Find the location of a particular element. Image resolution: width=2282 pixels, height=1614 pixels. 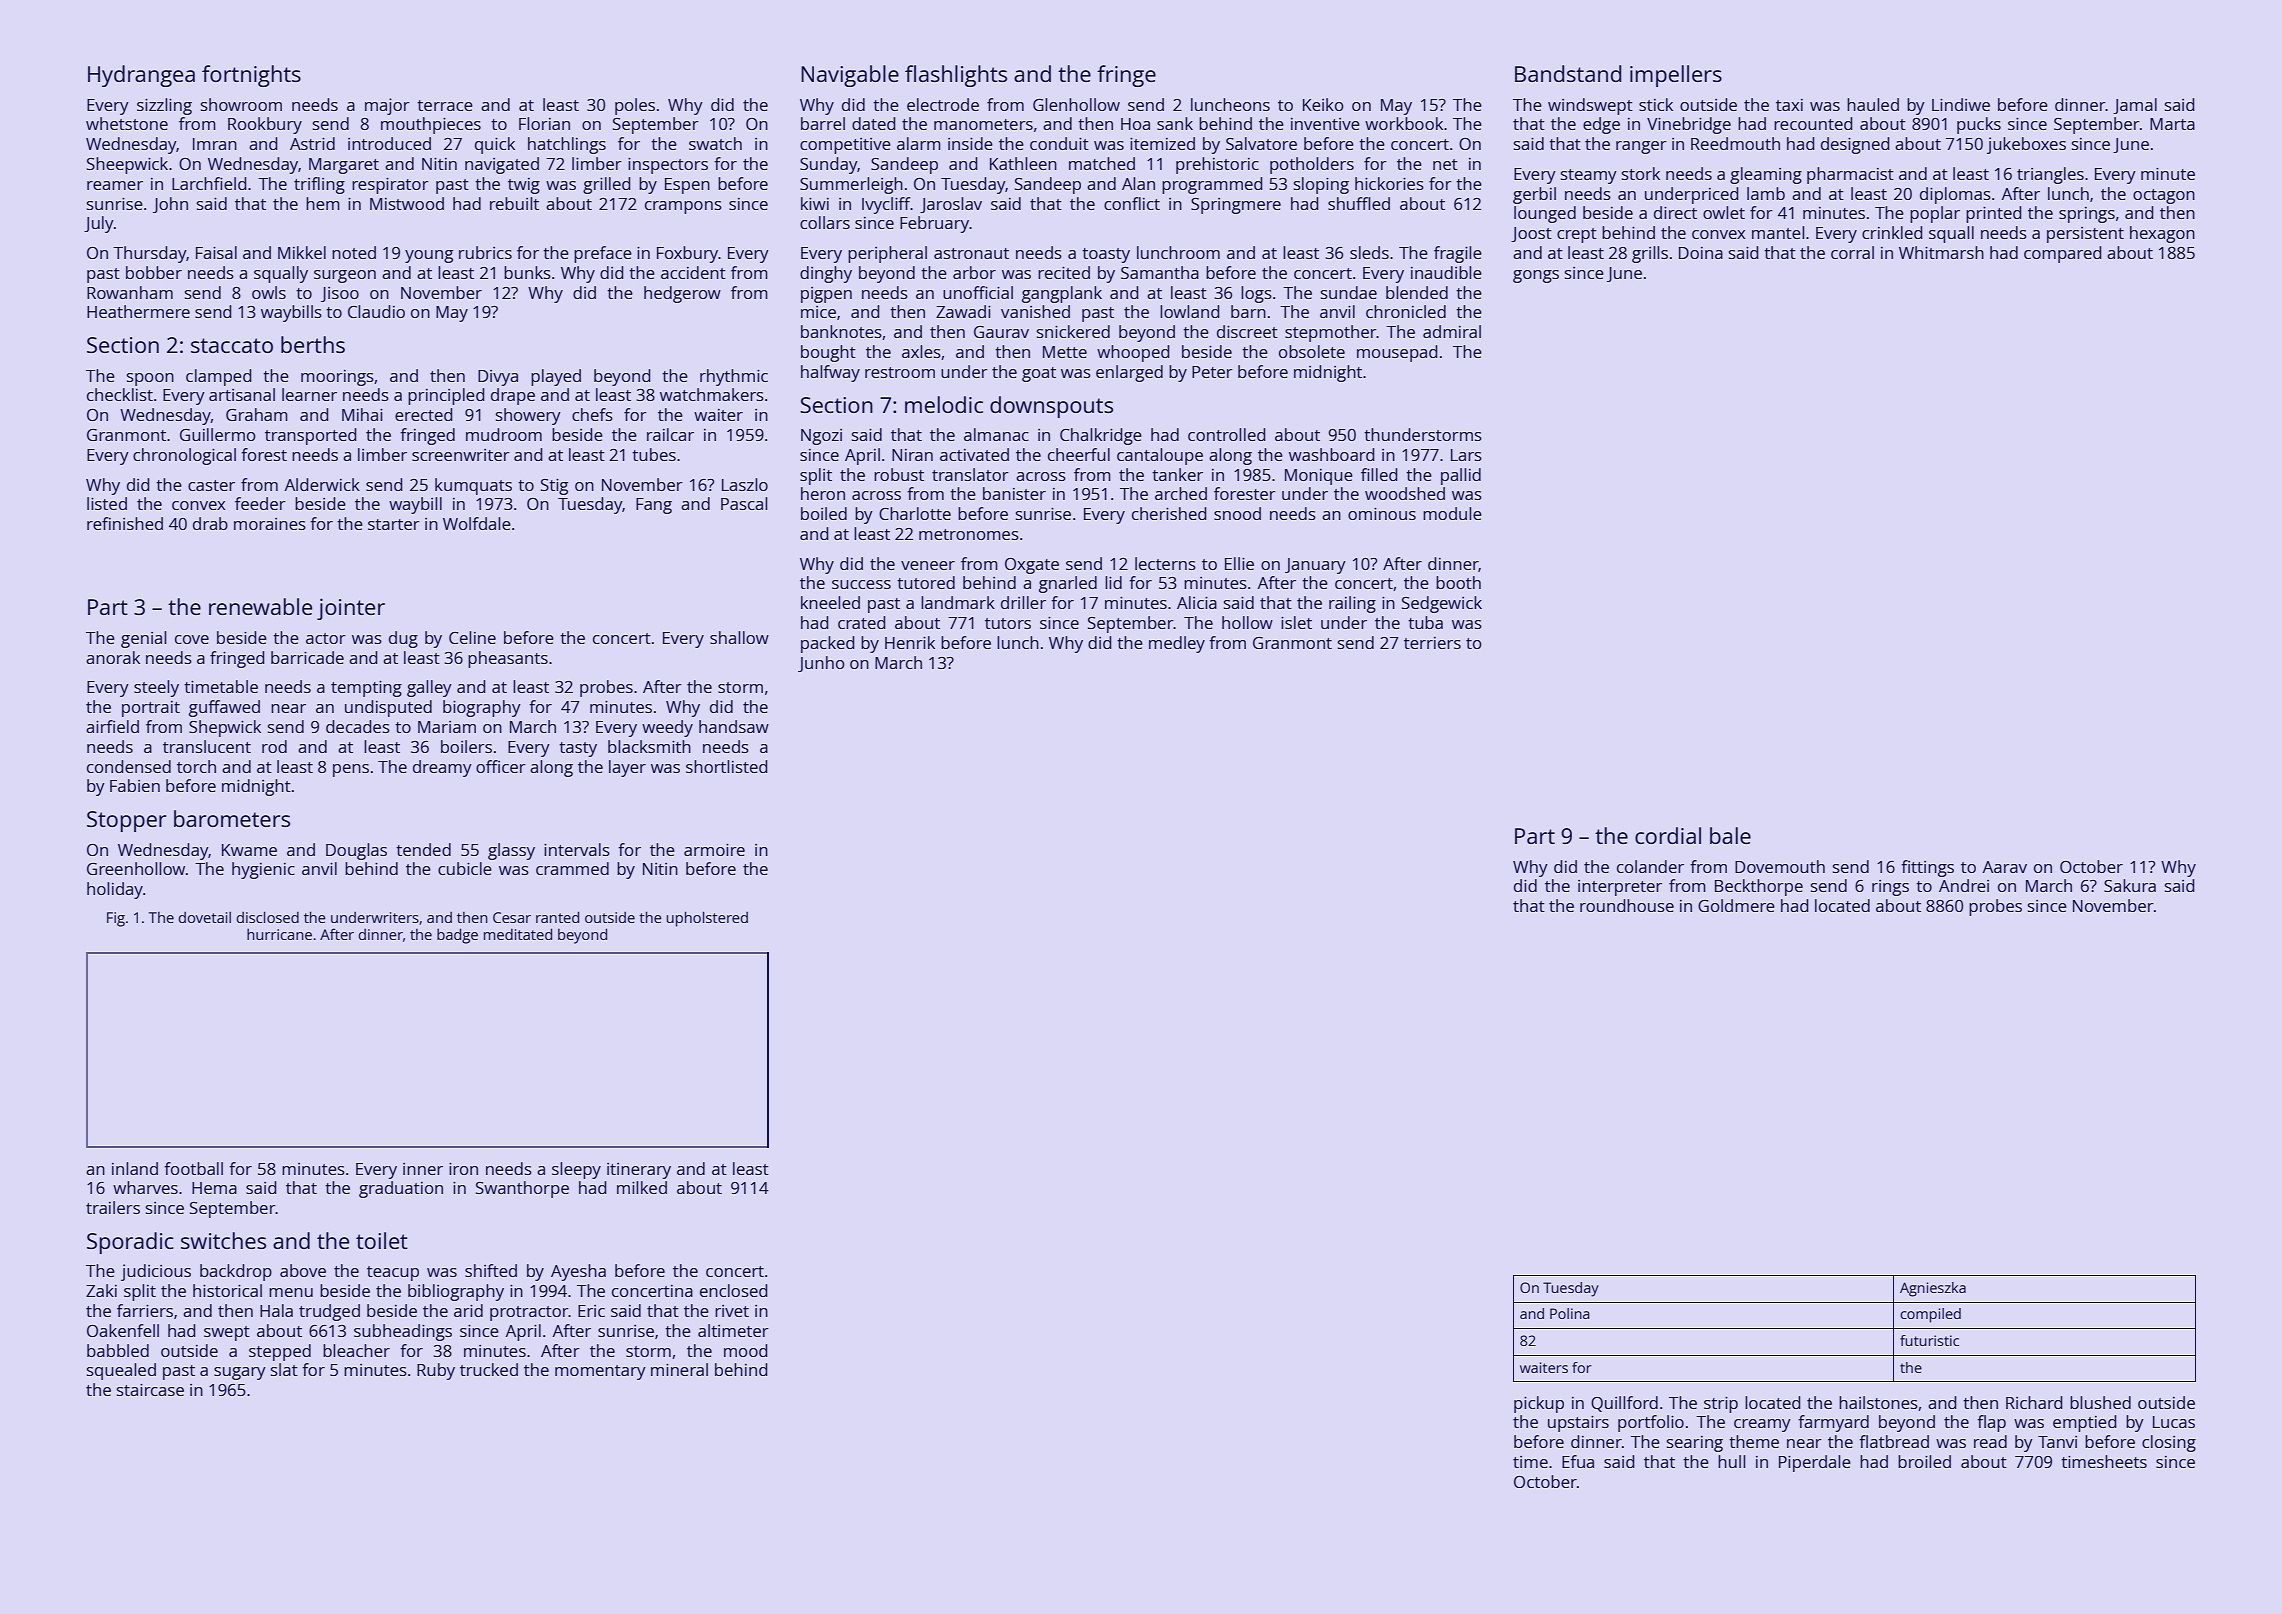

roundhouse is located at coordinates (1627, 905).
